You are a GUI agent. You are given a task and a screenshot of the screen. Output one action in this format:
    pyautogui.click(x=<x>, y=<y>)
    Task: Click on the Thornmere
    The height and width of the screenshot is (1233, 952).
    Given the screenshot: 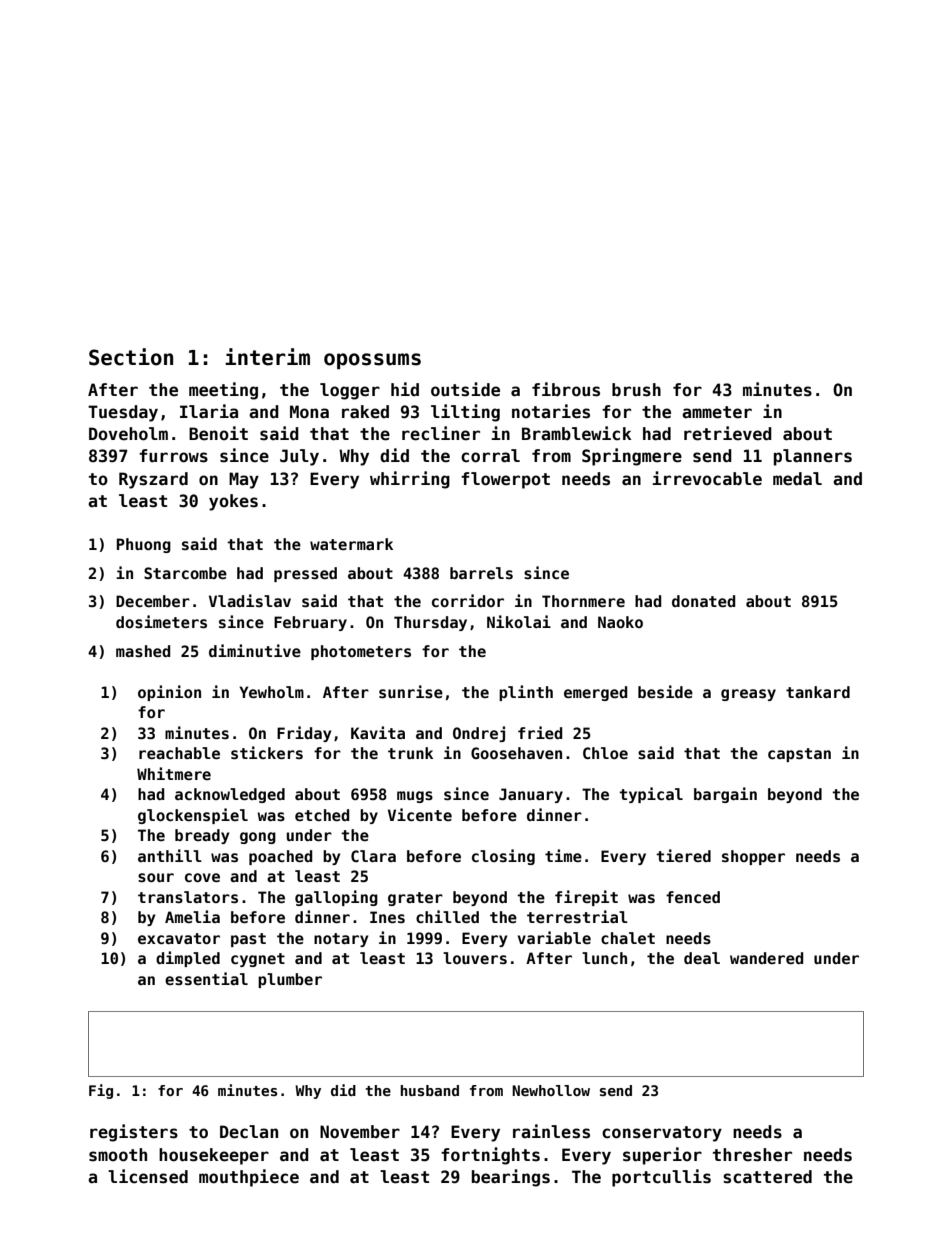 What is the action you would take?
    pyautogui.click(x=583, y=601)
